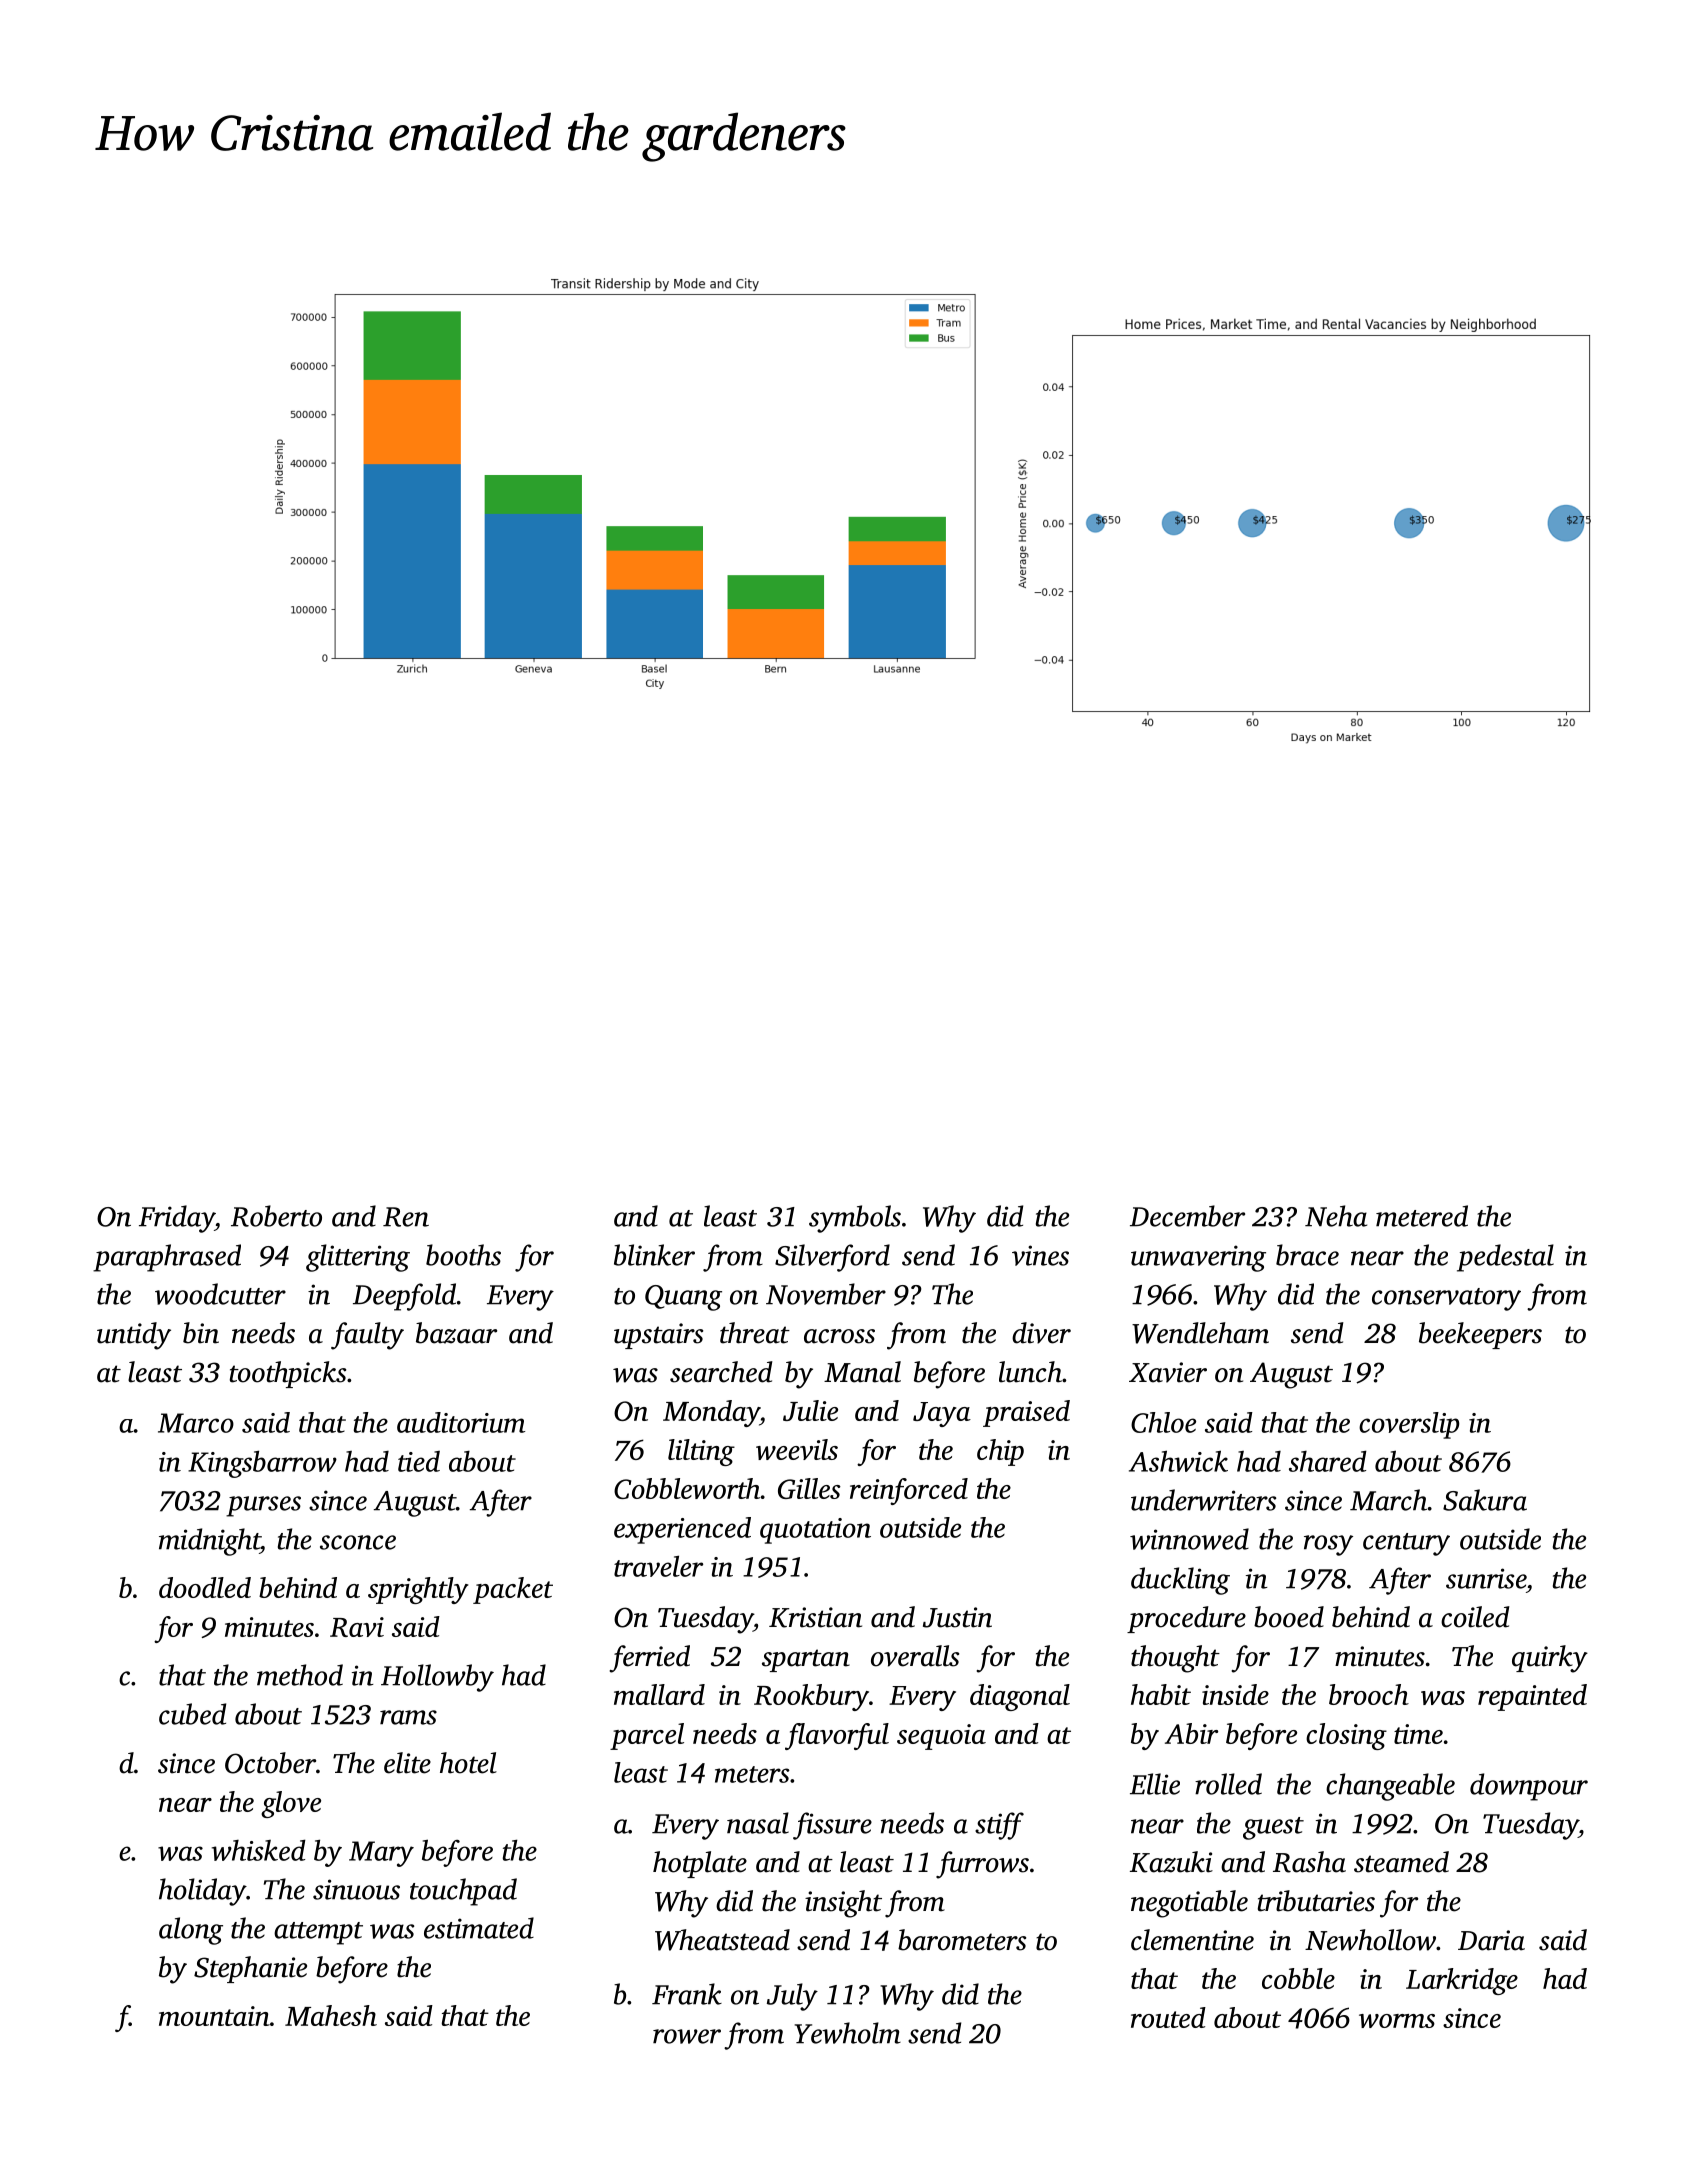  What do you see at coordinates (191, 1931) in the screenshot?
I see `along` at bounding box center [191, 1931].
